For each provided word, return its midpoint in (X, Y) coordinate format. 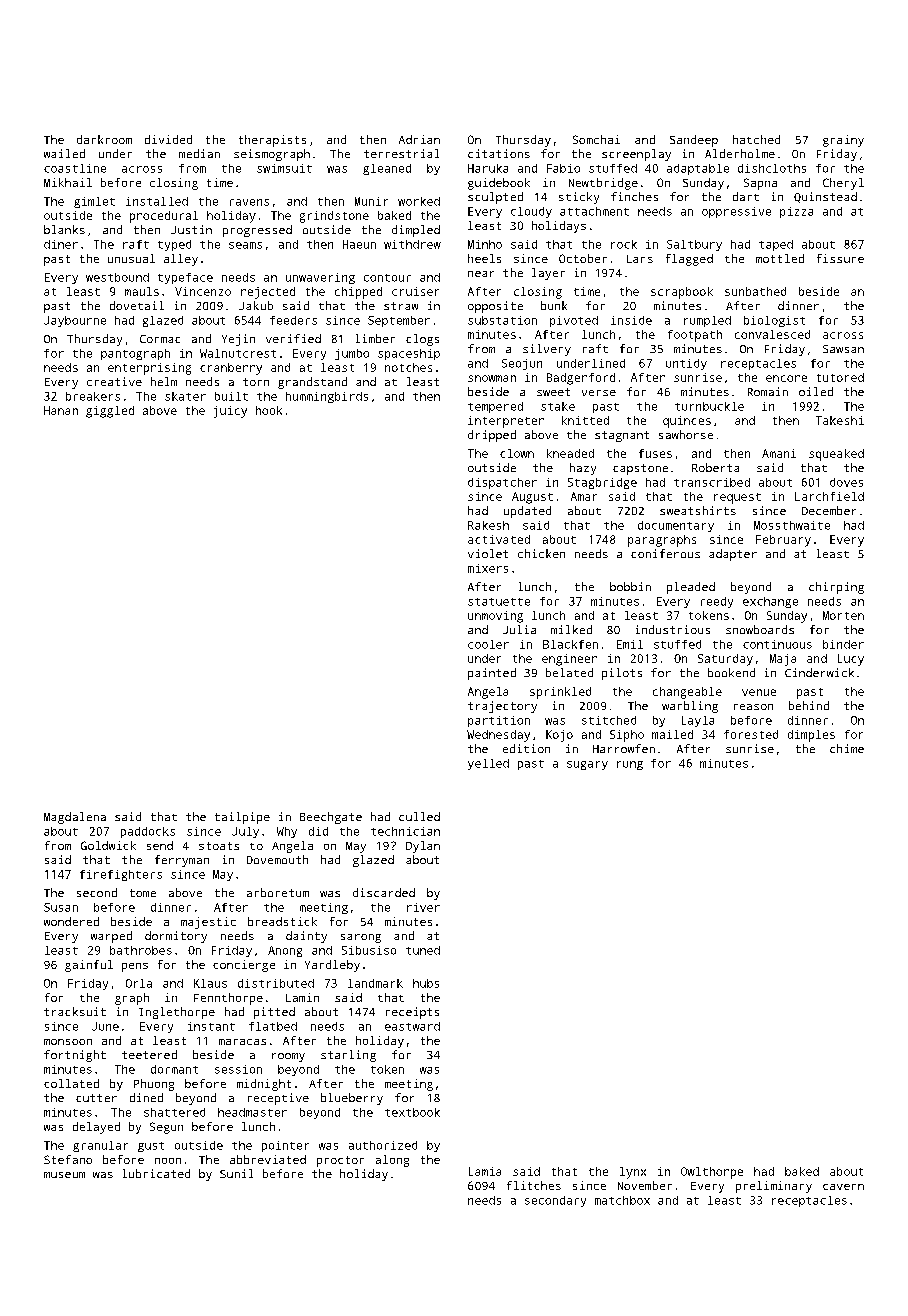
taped (776, 245)
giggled (110, 412)
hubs (426, 983)
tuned (423, 950)
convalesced (772, 334)
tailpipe (242, 818)
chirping (836, 588)
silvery (547, 350)
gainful (89, 966)
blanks (64, 229)
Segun (166, 1128)
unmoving (495, 617)
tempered (495, 407)
